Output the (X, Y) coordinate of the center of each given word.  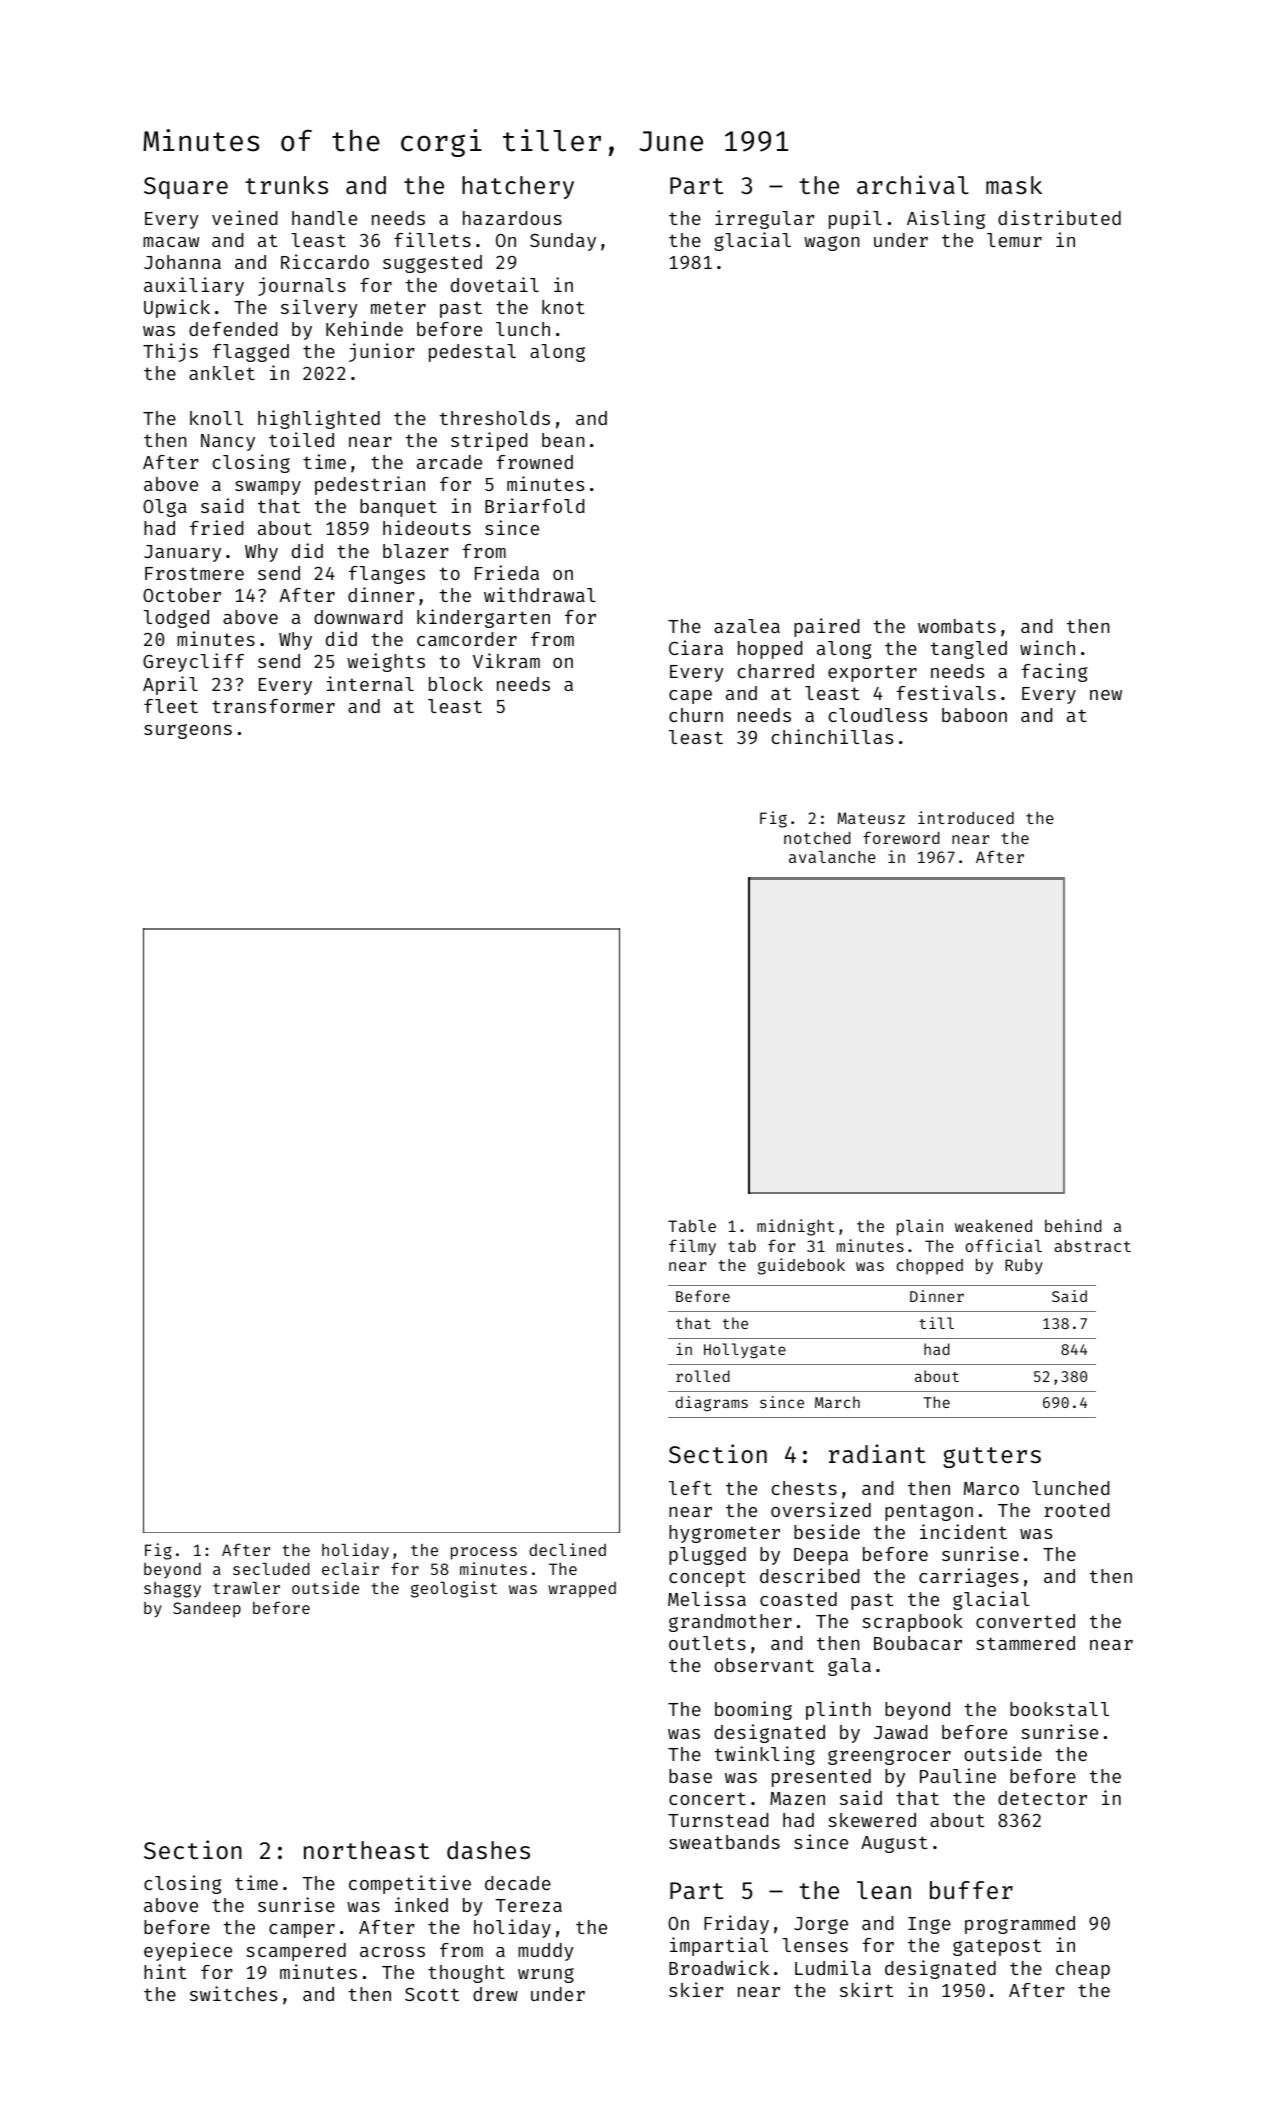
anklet (222, 373)
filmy (692, 1247)
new (1106, 695)
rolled (703, 1376)
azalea (747, 626)
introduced (966, 817)
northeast (366, 1850)
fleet (171, 706)
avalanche (832, 856)
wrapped (582, 1590)
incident (963, 1531)
